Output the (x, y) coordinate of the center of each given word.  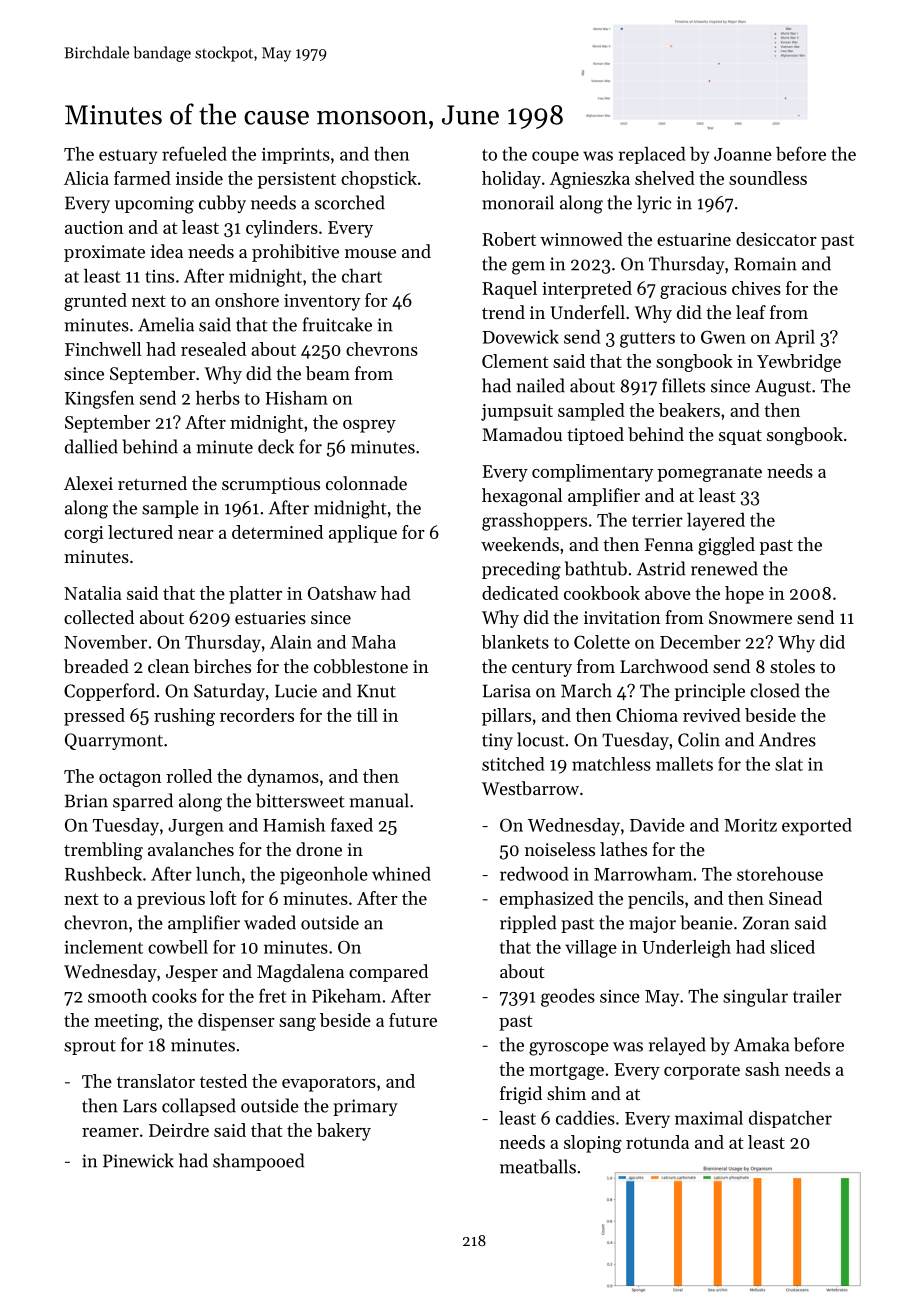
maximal (709, 1118)
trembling (103, 851)
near (196, 534)
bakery (344, 1132)
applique (363, 534)
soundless (768, 178)
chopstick (379, 180)
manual (379, 800)
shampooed (258, 1162)
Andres (787, 739)
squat (740, 437)
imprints (296, 156)
